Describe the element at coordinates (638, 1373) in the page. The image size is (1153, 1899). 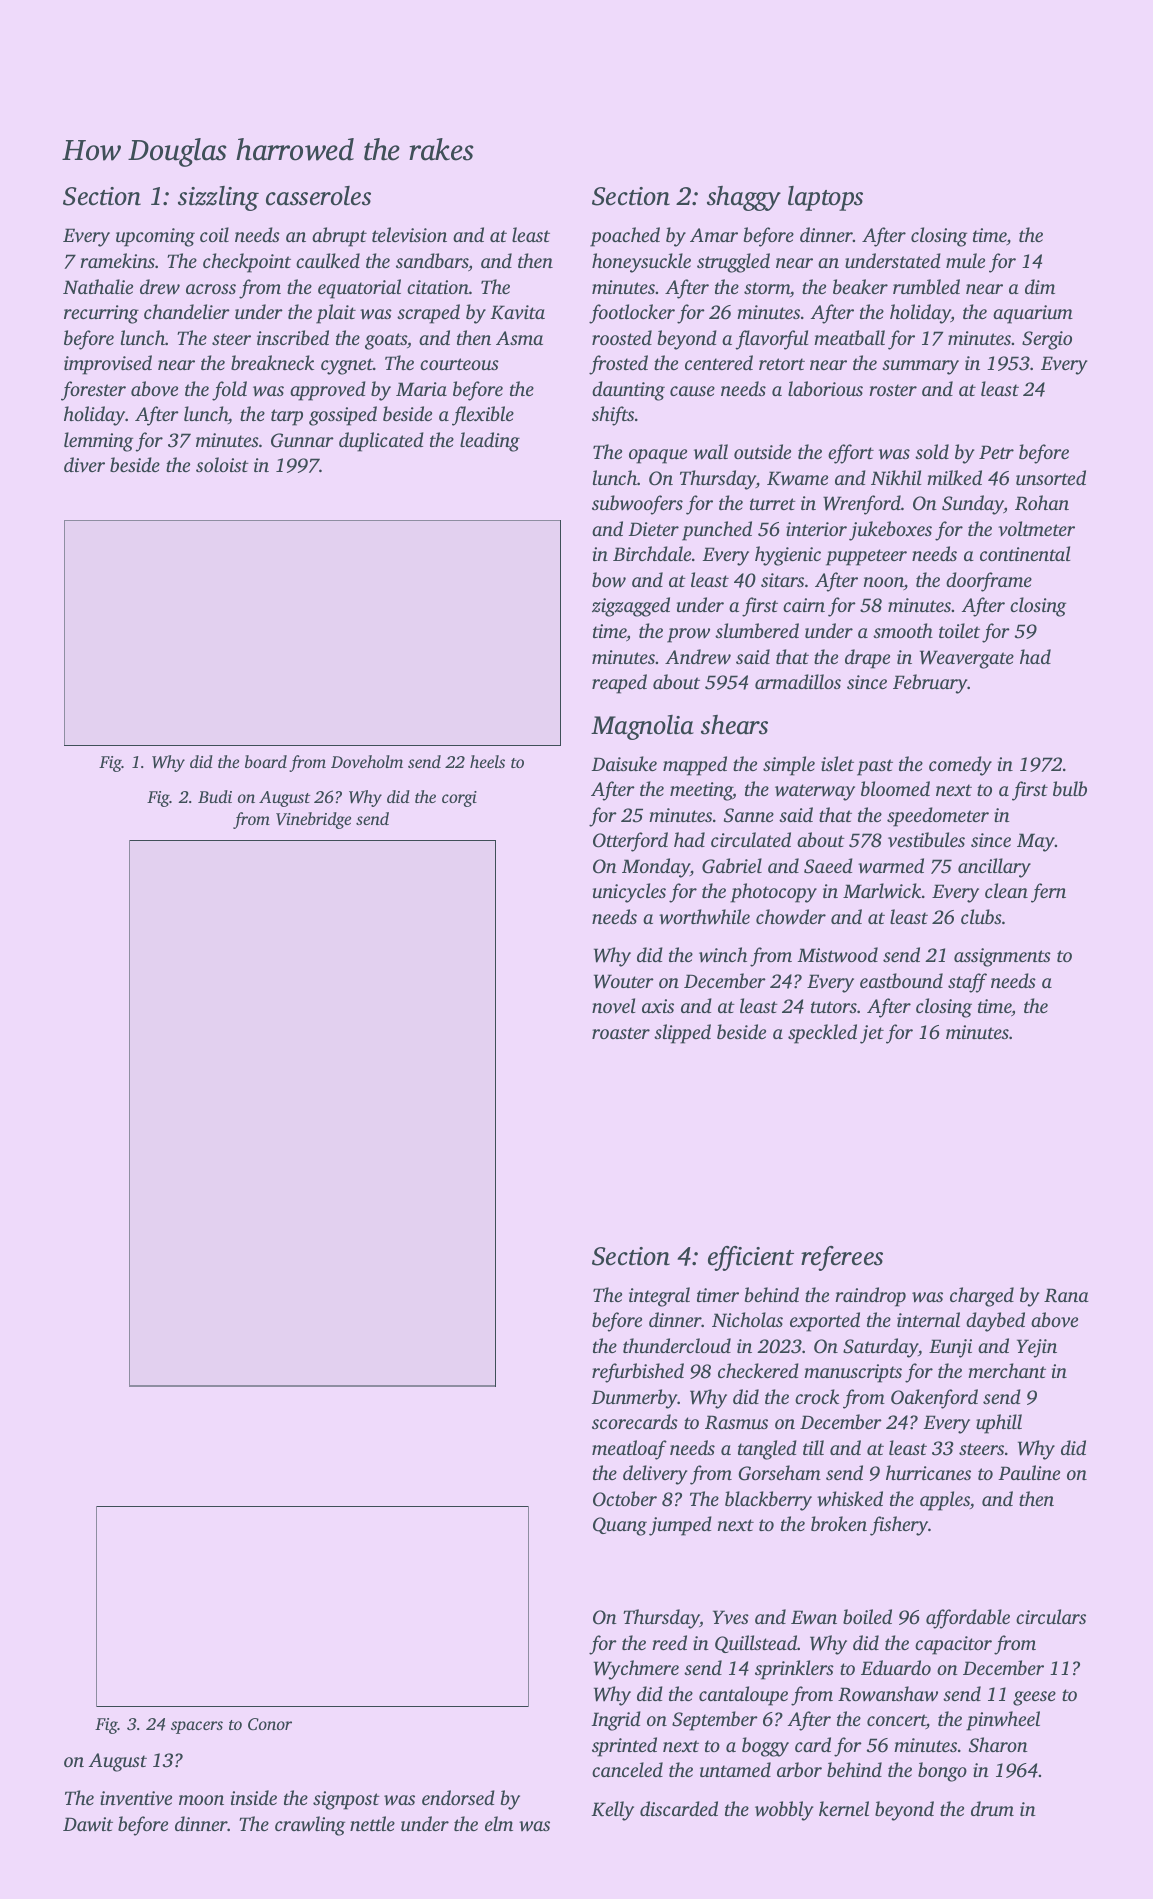
I see `refurbished` at that location.
